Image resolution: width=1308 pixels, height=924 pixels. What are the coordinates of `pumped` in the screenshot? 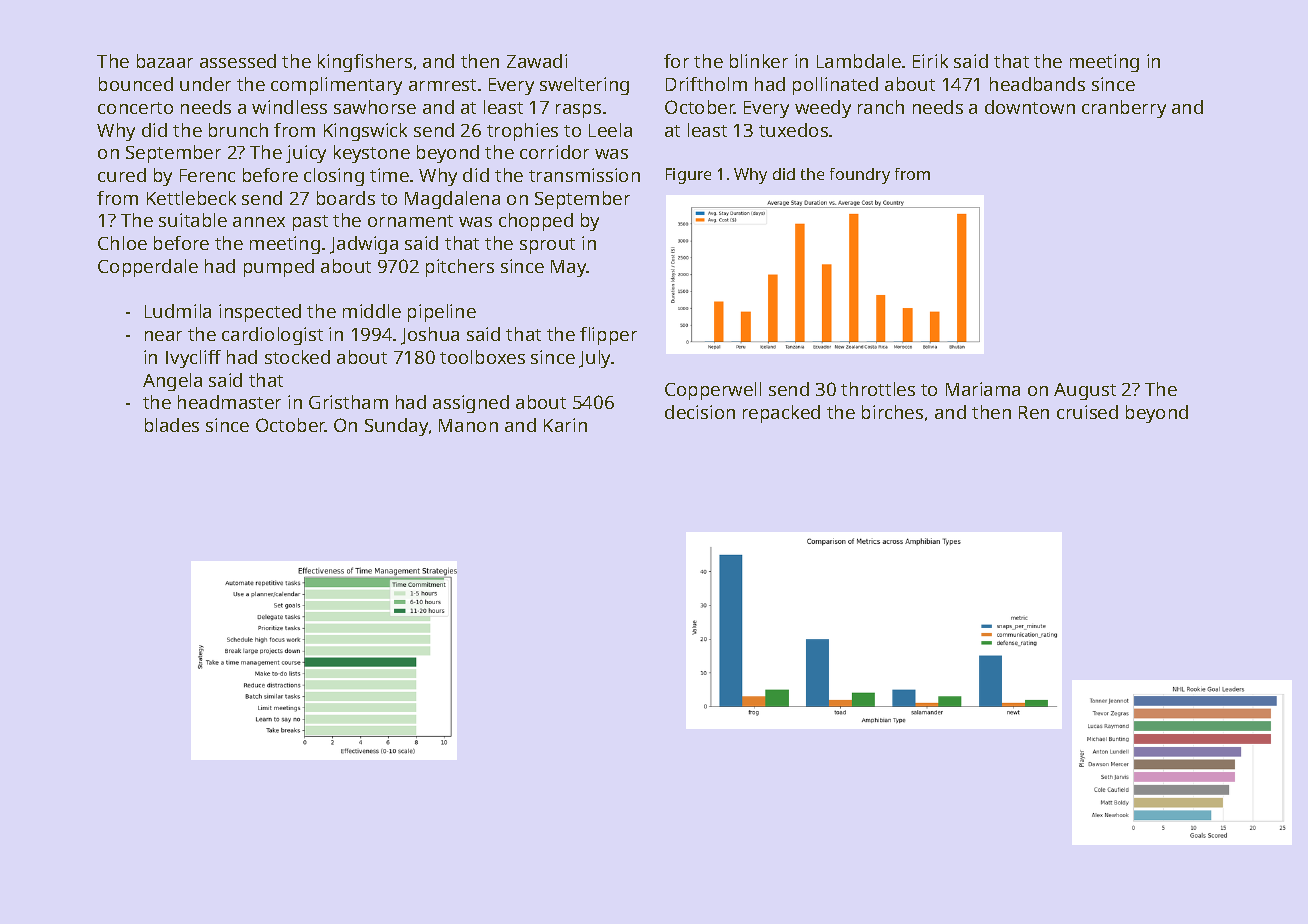 It's located at (279, 268).
